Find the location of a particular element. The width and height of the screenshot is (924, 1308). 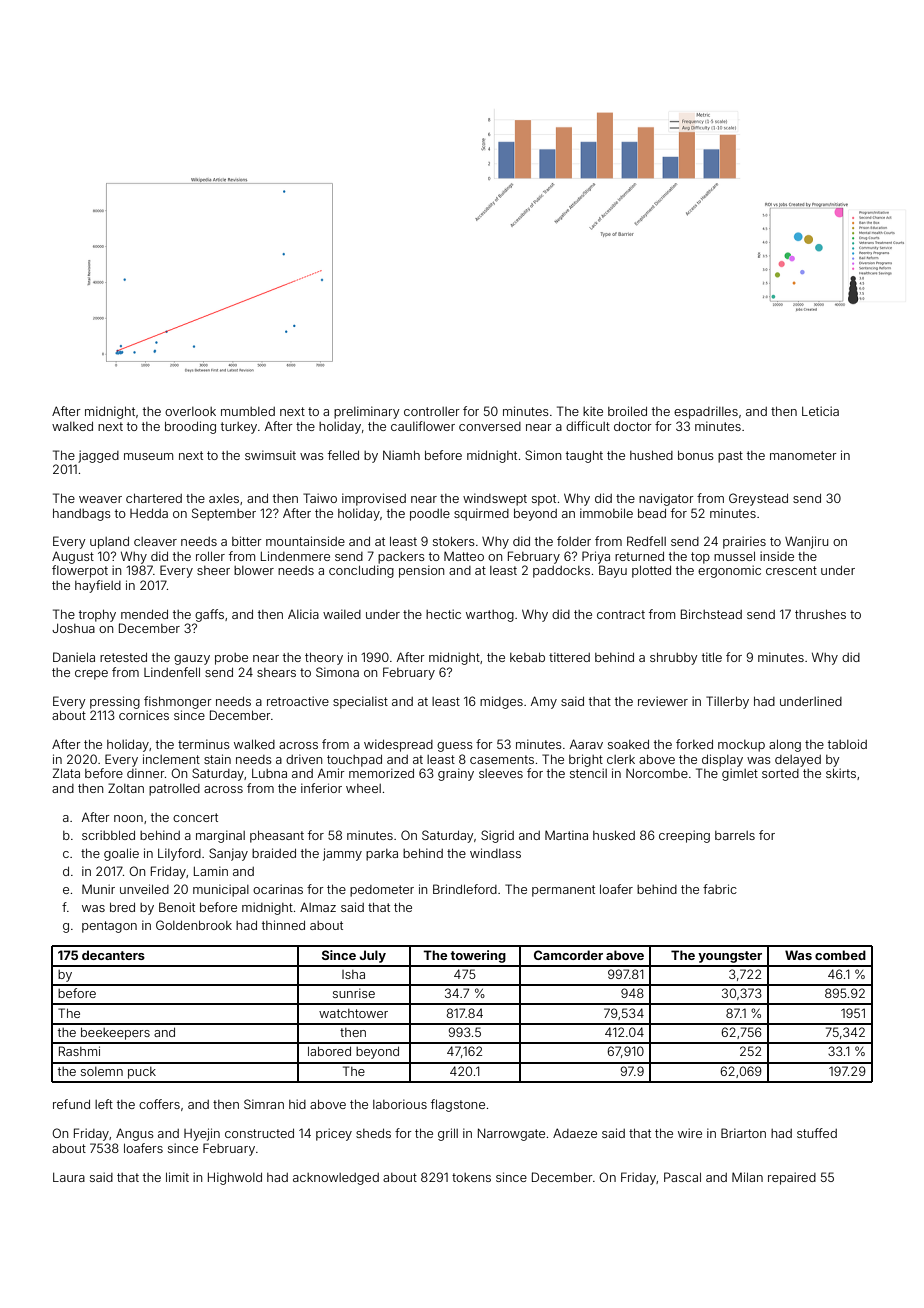

immobile is located at coordinates (606, 513).
